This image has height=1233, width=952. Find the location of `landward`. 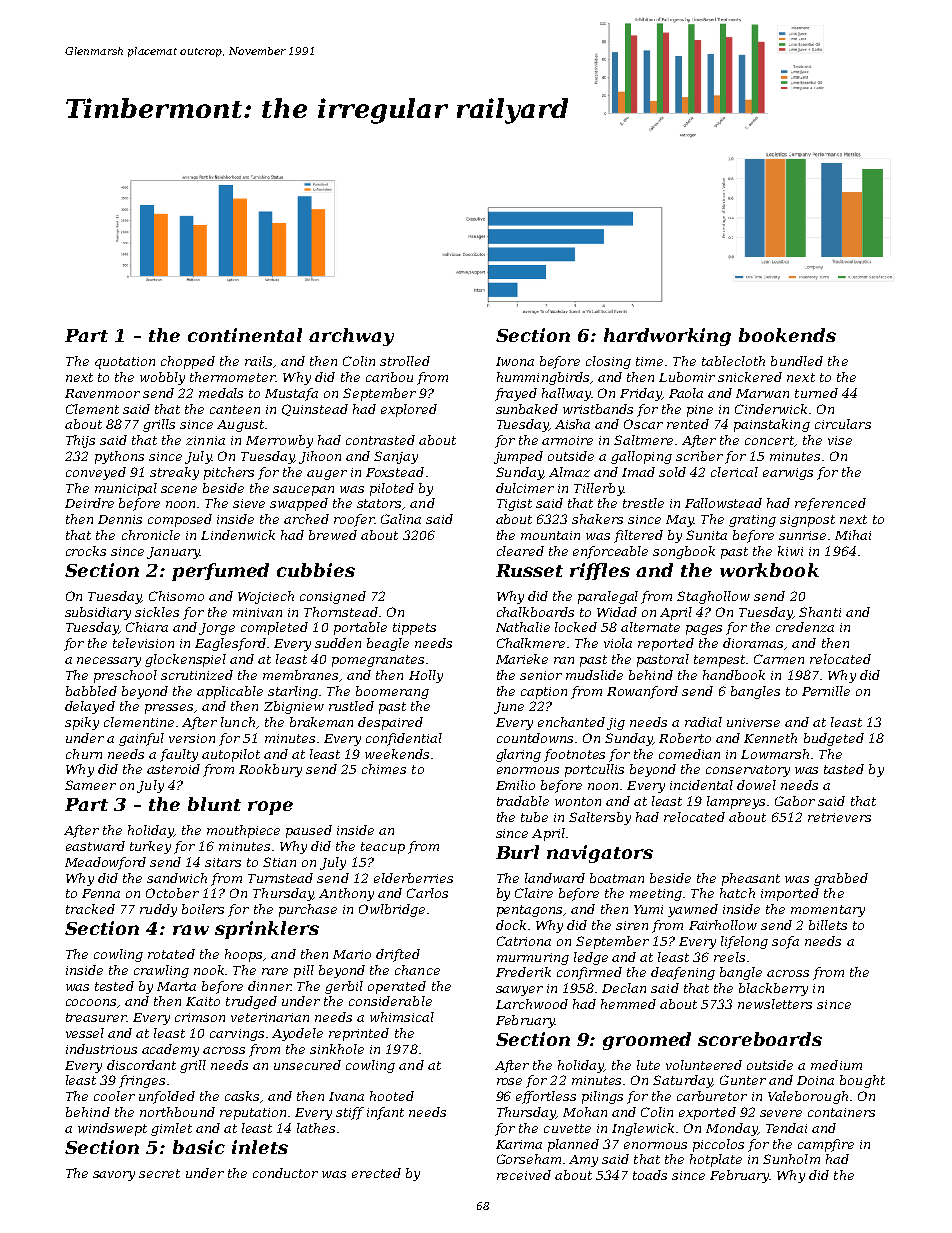

landward is located at coordinates (555, 878).
